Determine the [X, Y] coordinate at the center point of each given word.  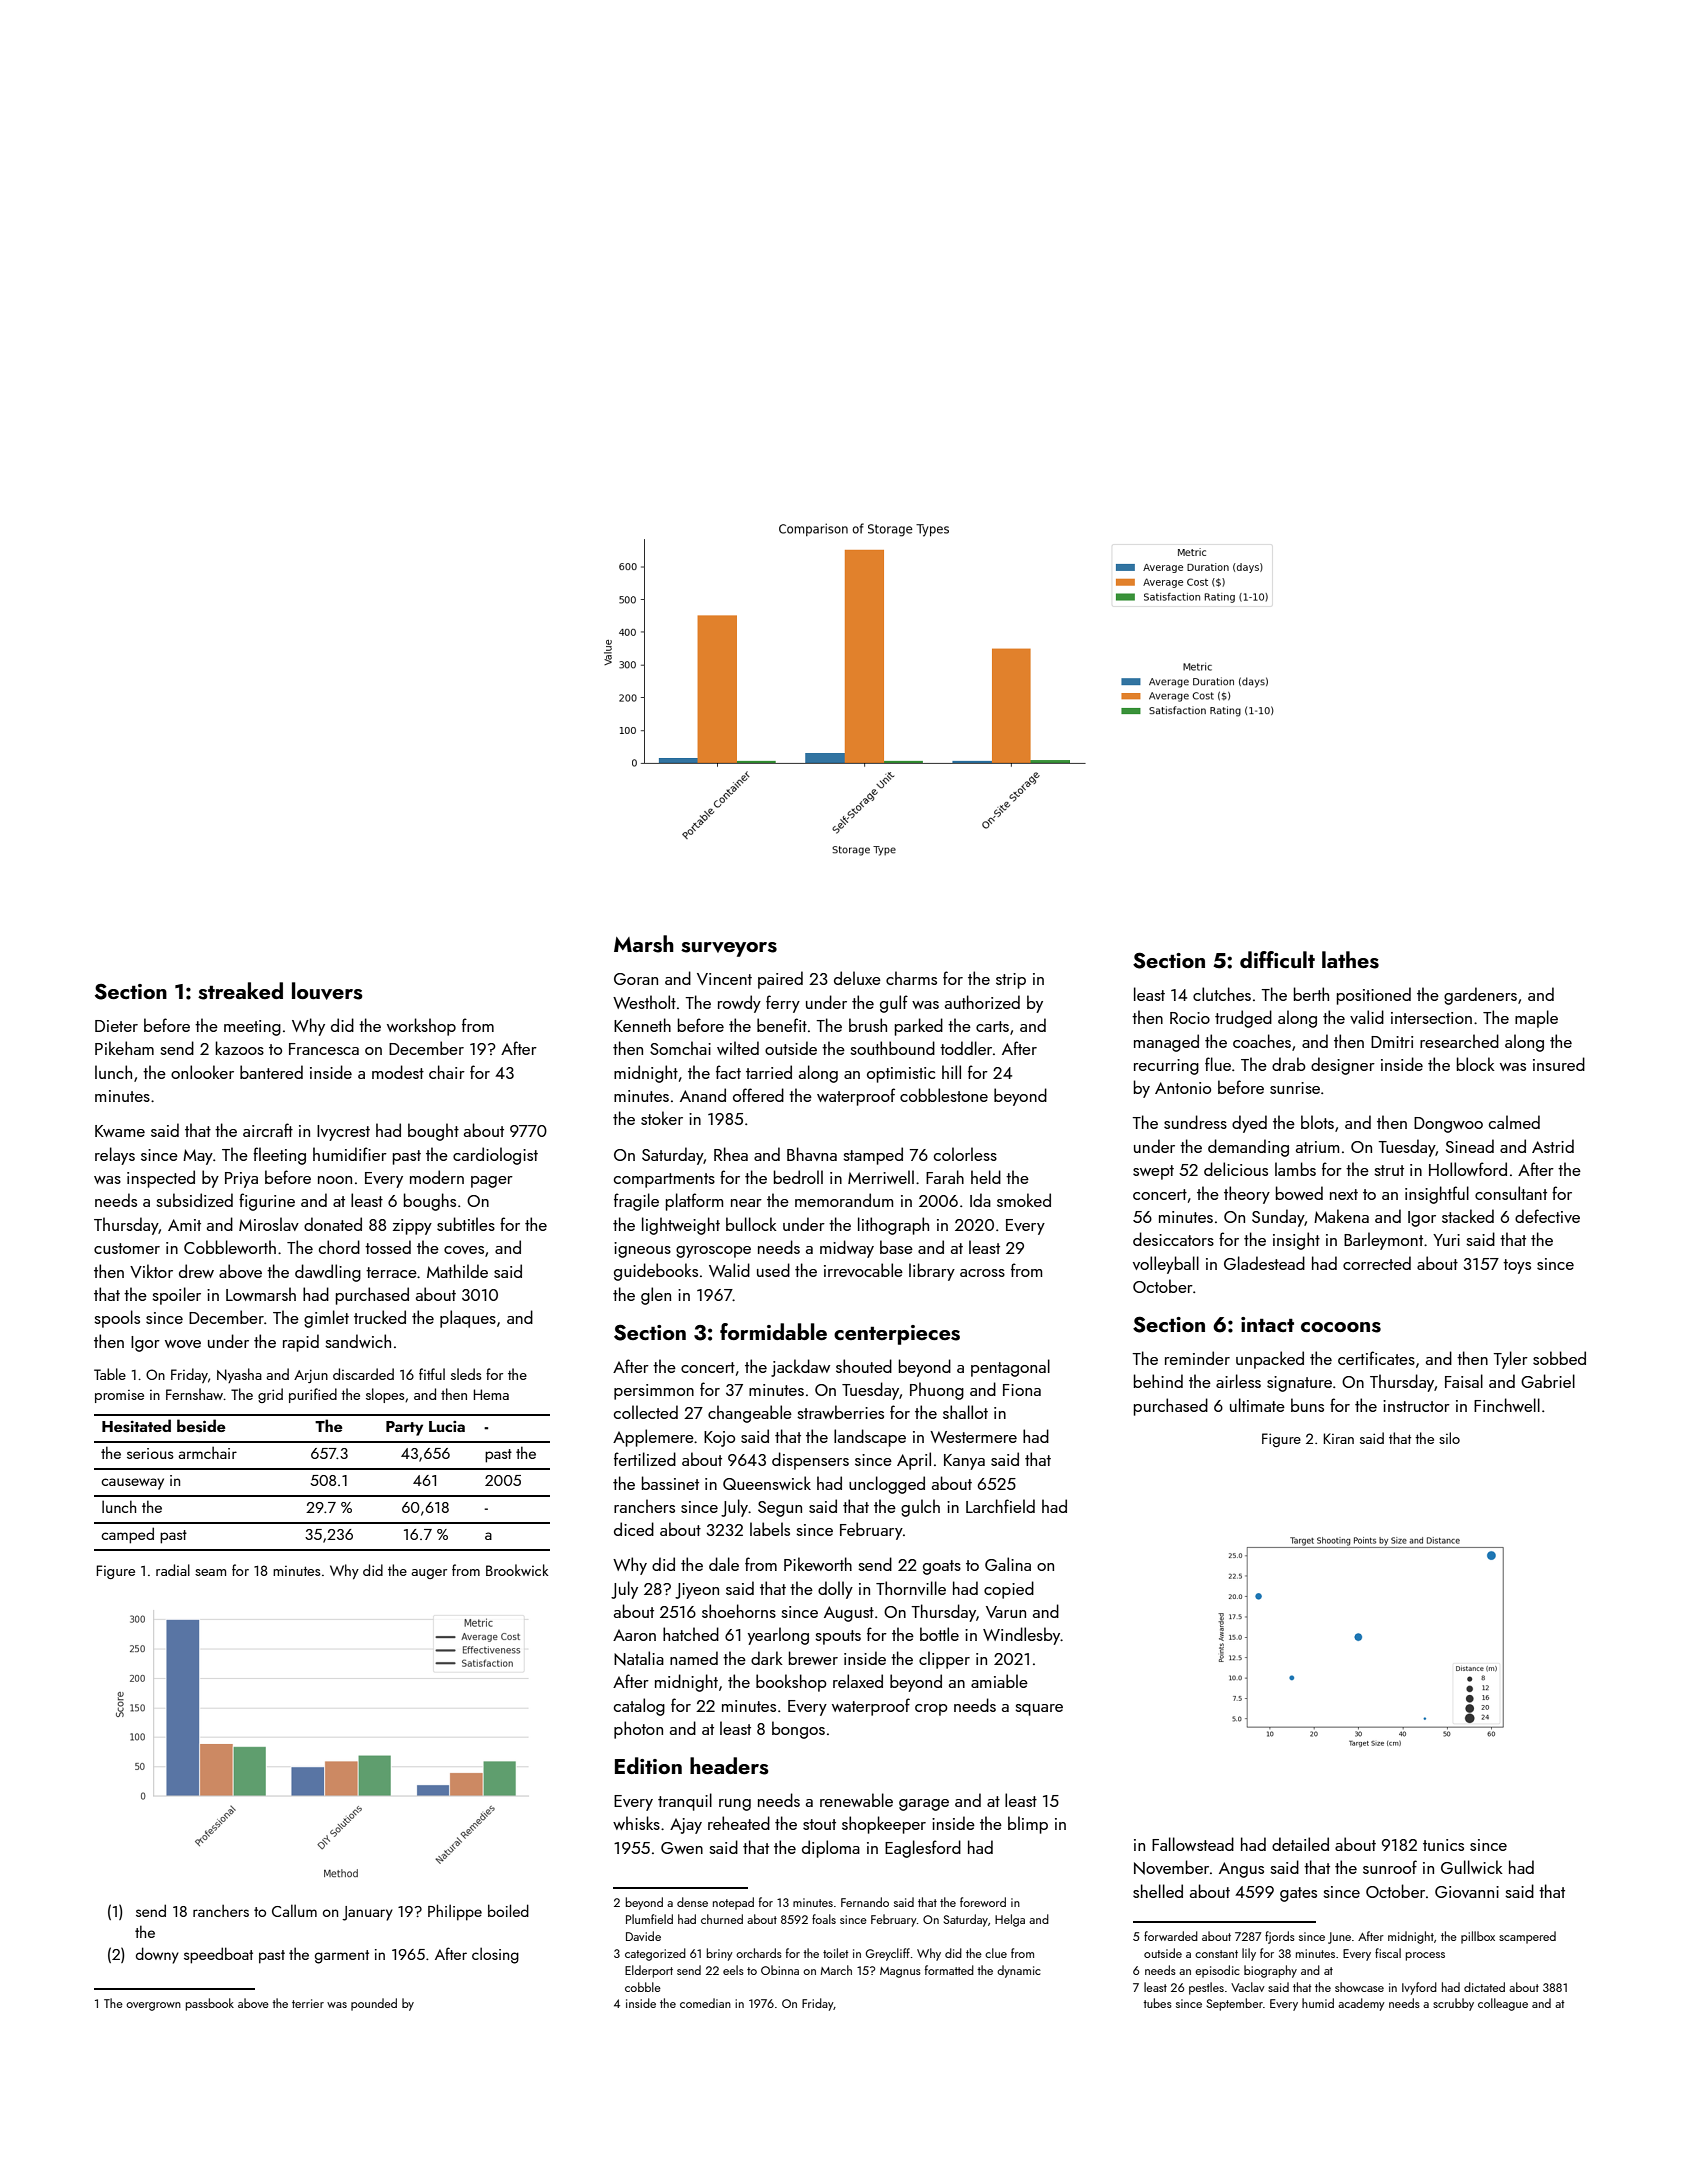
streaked [240, 991]
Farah [945, 1177]
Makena [1341, 1216]
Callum [294, 1910]
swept [1153, 1172]
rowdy [739, 1004]
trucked [380, 1317]
